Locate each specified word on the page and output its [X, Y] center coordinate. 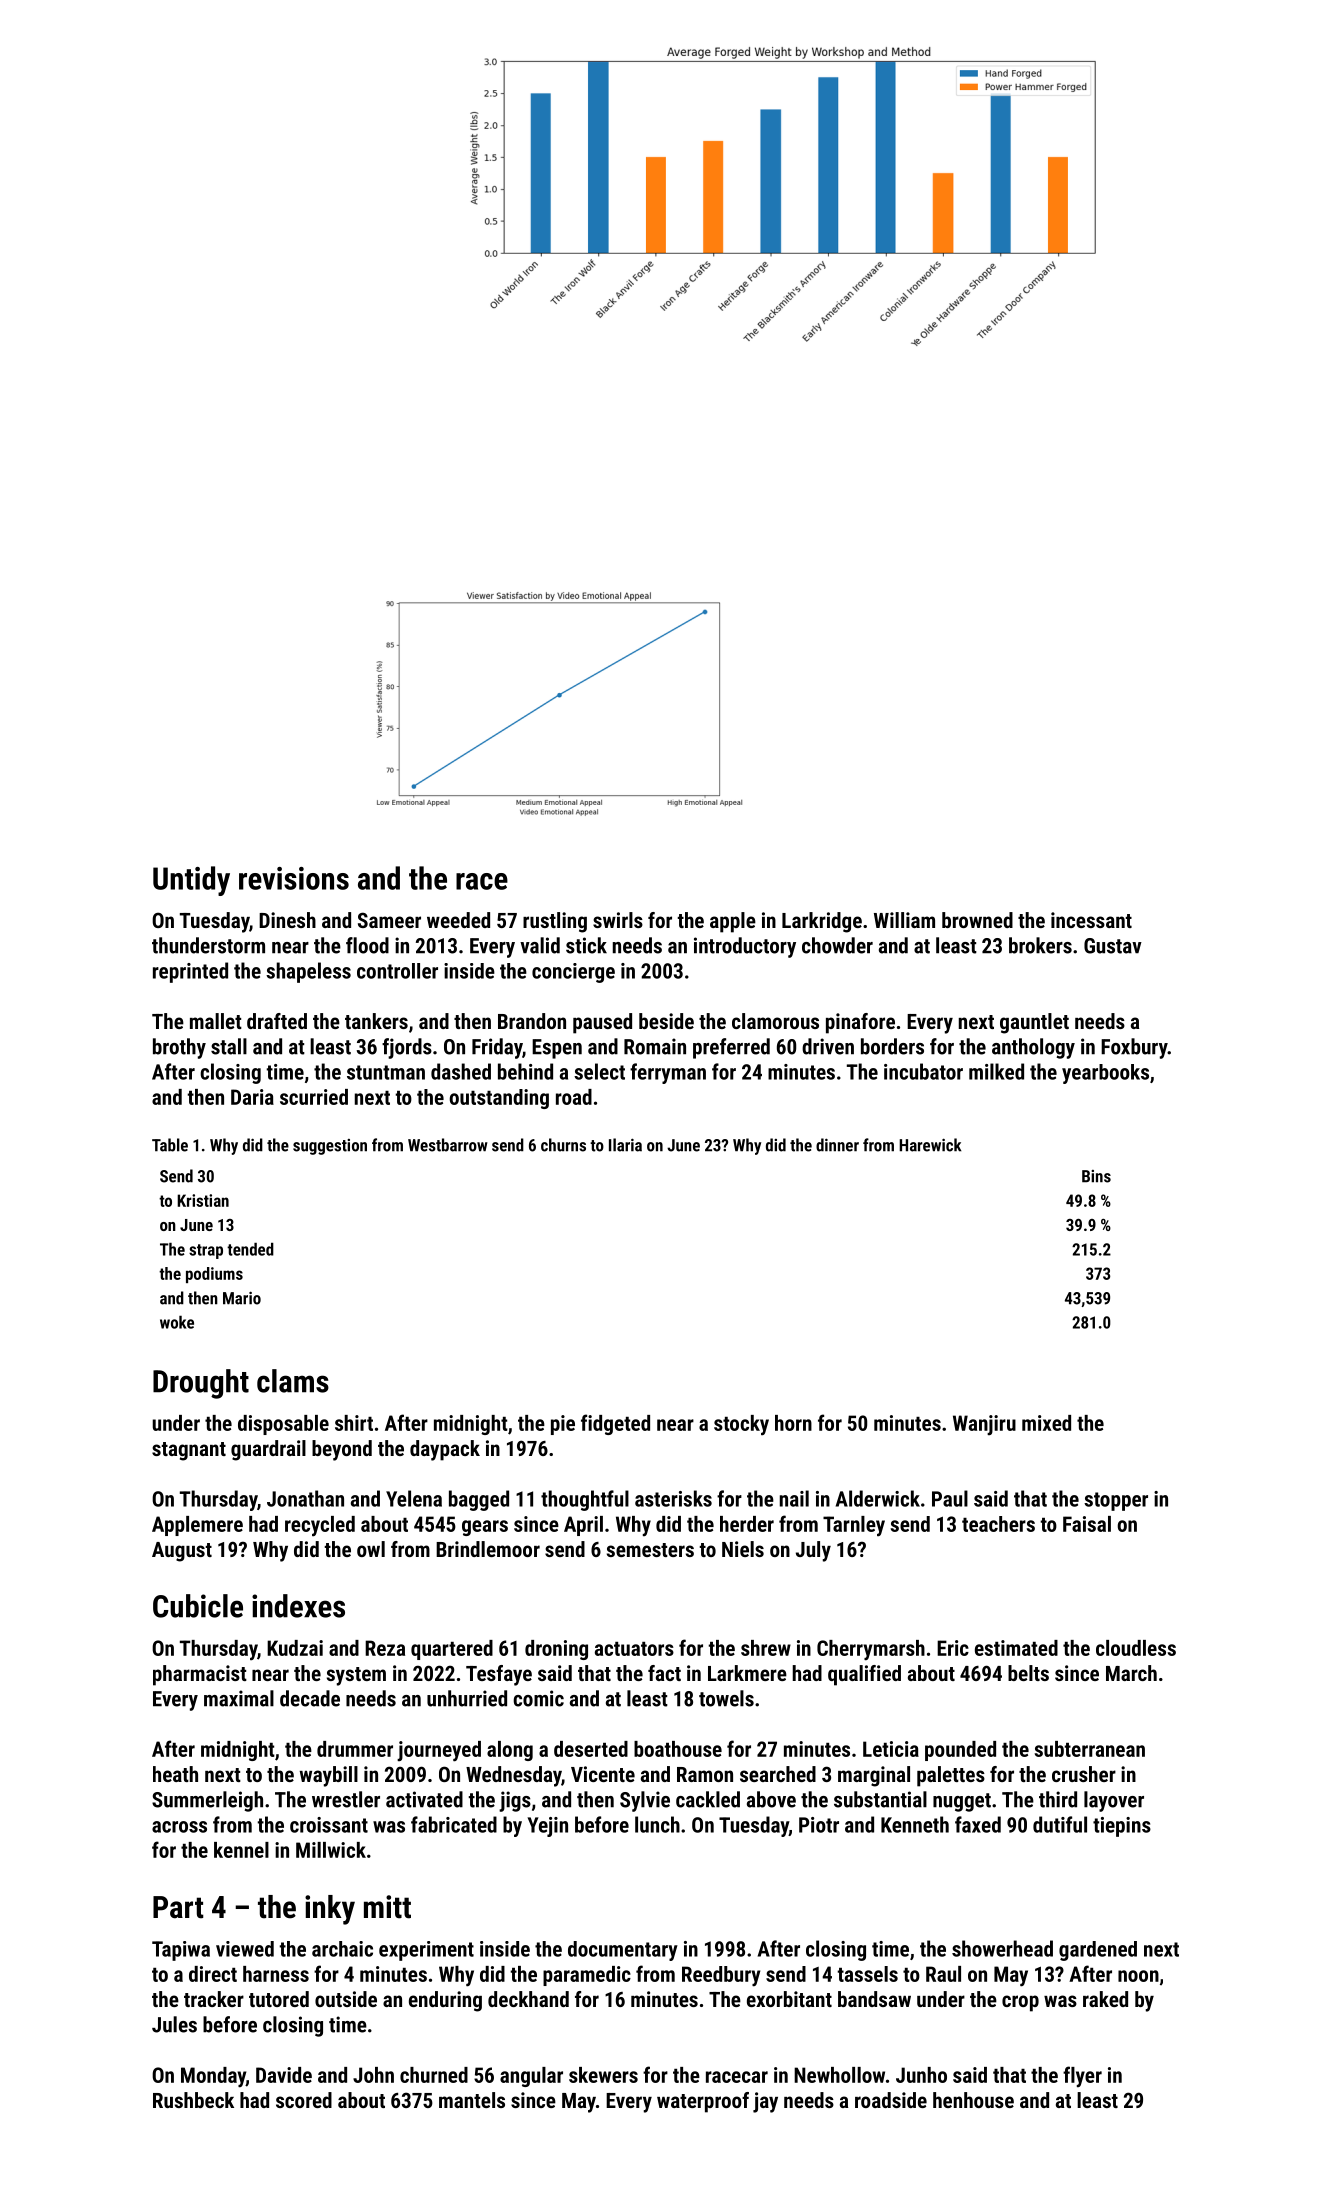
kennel [241, 1850]
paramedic [587, 1976]
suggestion [330, 1147]
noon [1138, 1976]
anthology [1033, 1048]
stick [586, 945]
